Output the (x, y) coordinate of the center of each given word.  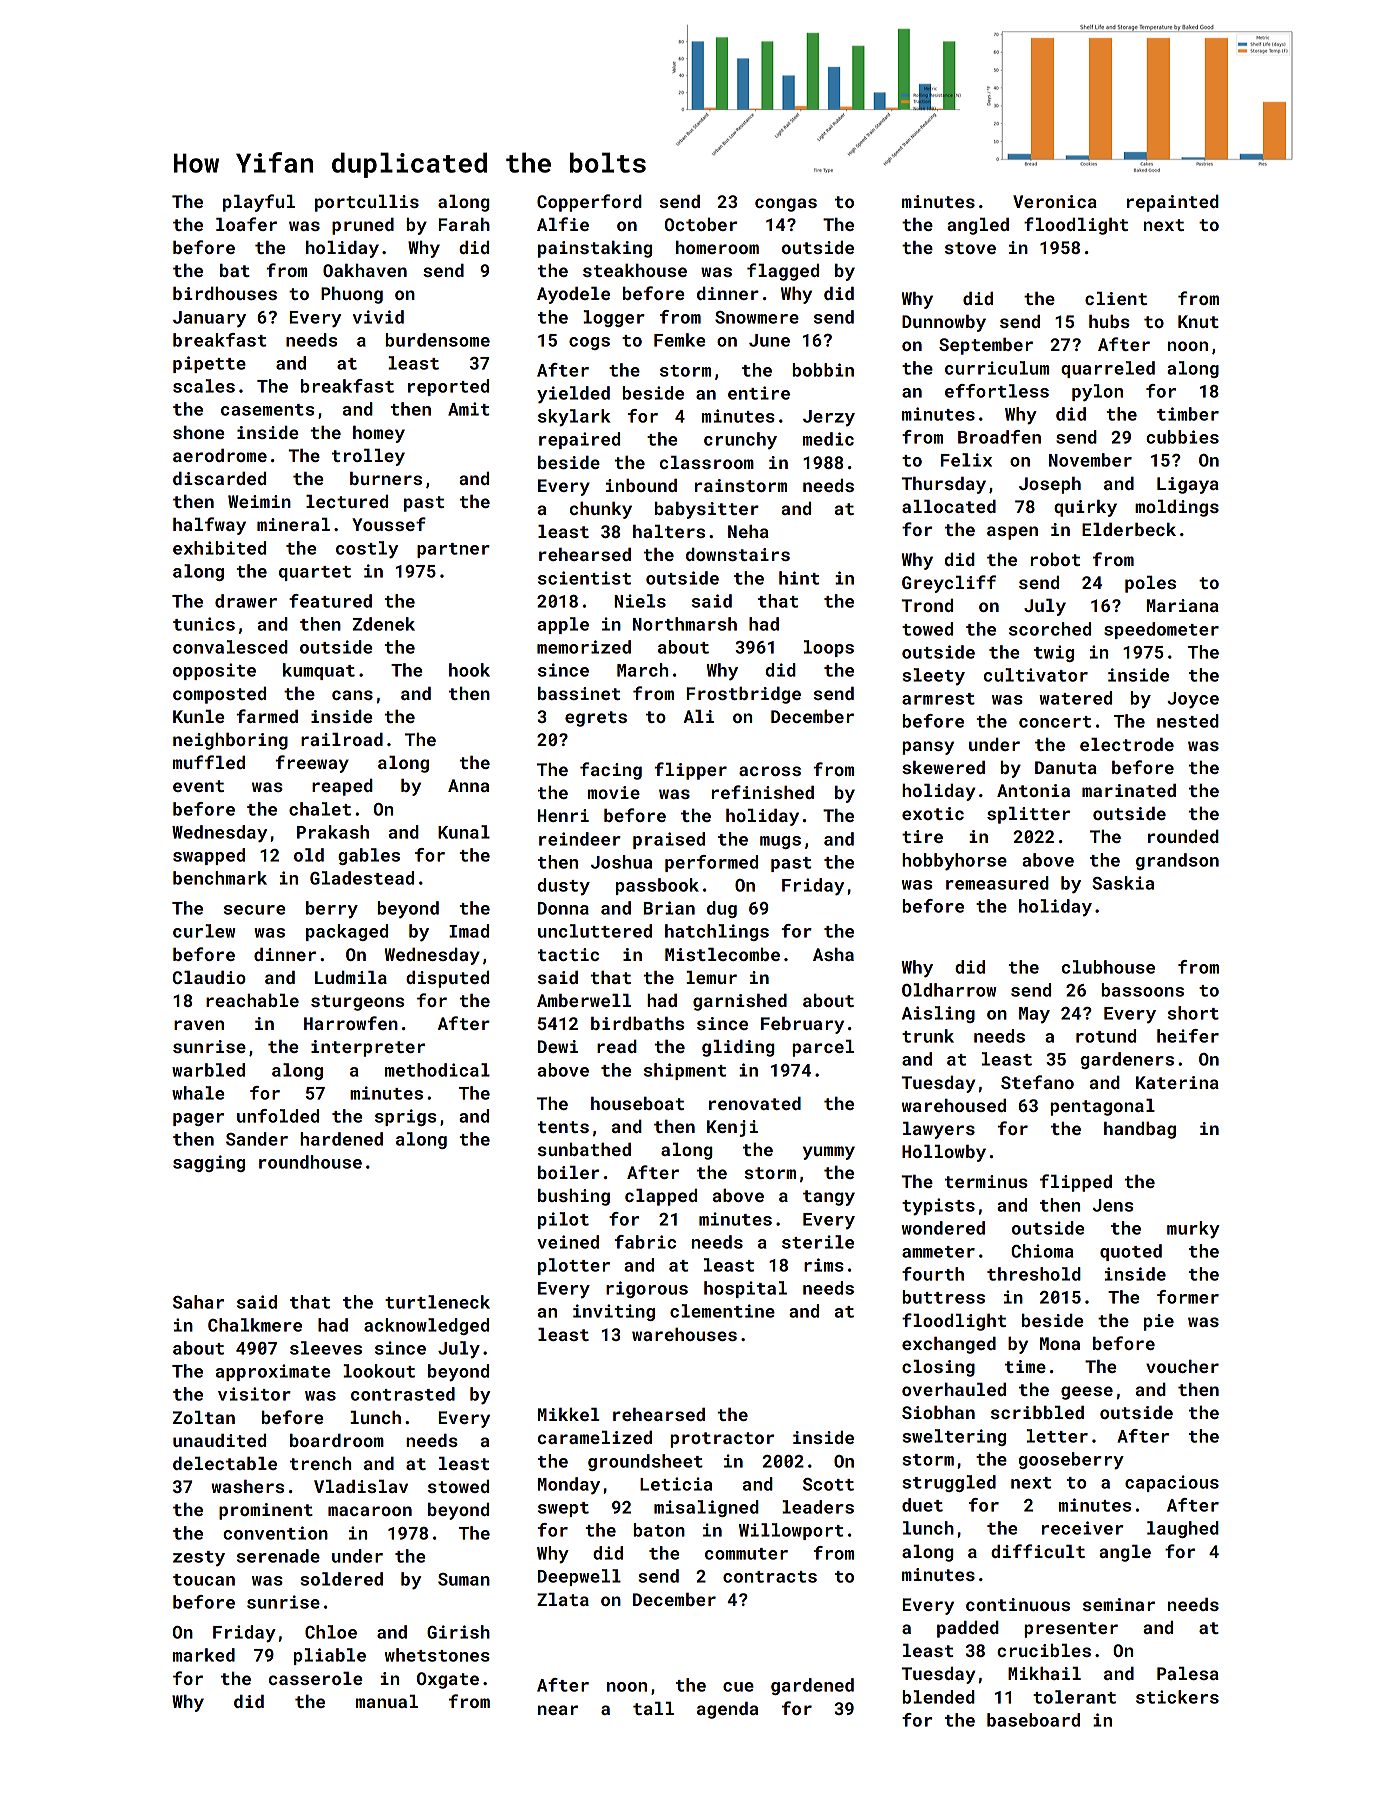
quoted (1131, 1252)
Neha (748, 531)
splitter (1028, 815)
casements (267, 410)
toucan (204, 1580)
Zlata (563, 1599)
